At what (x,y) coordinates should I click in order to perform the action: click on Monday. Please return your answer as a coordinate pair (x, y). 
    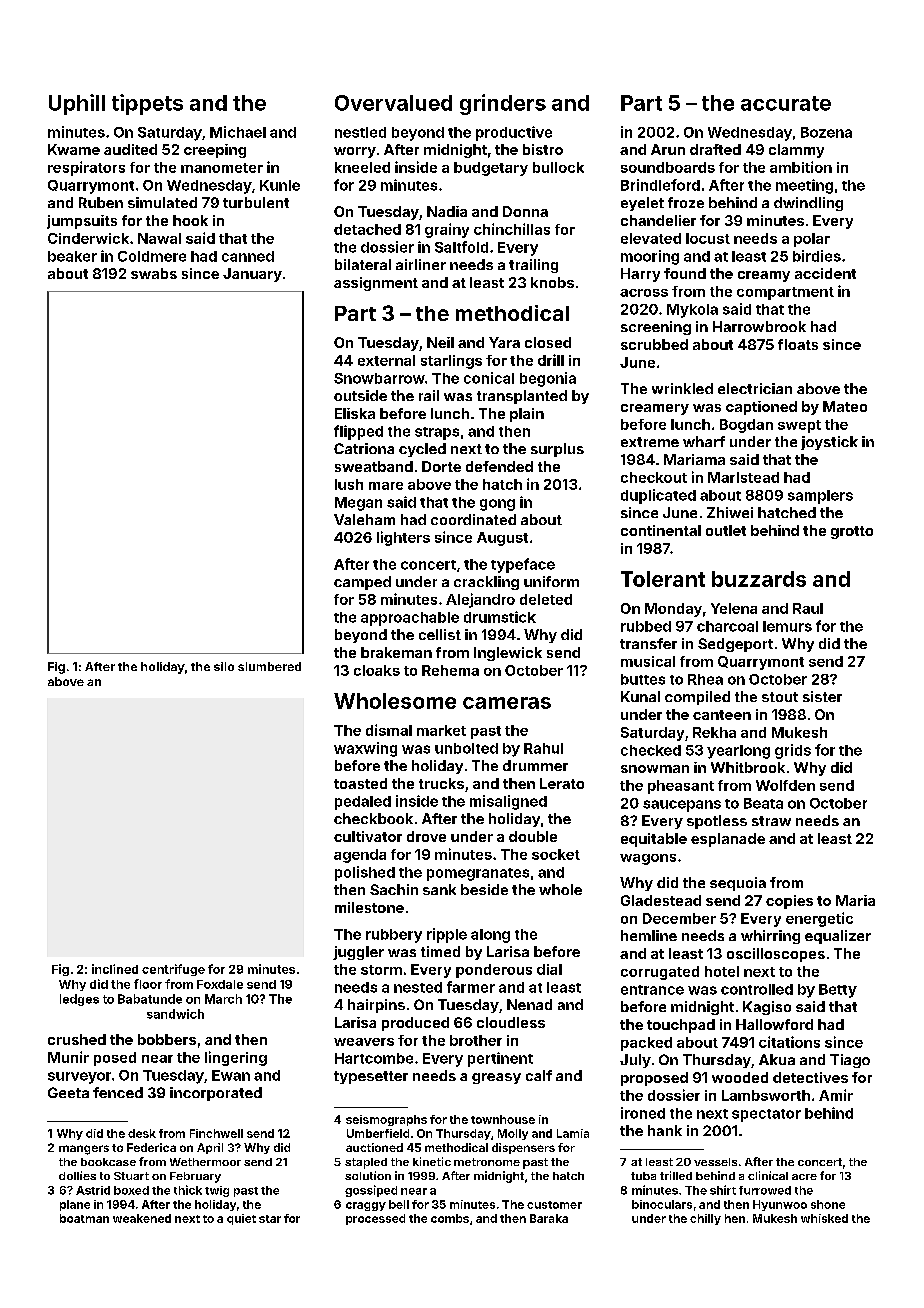
    Looking at the image, I should click on (673, 610).
